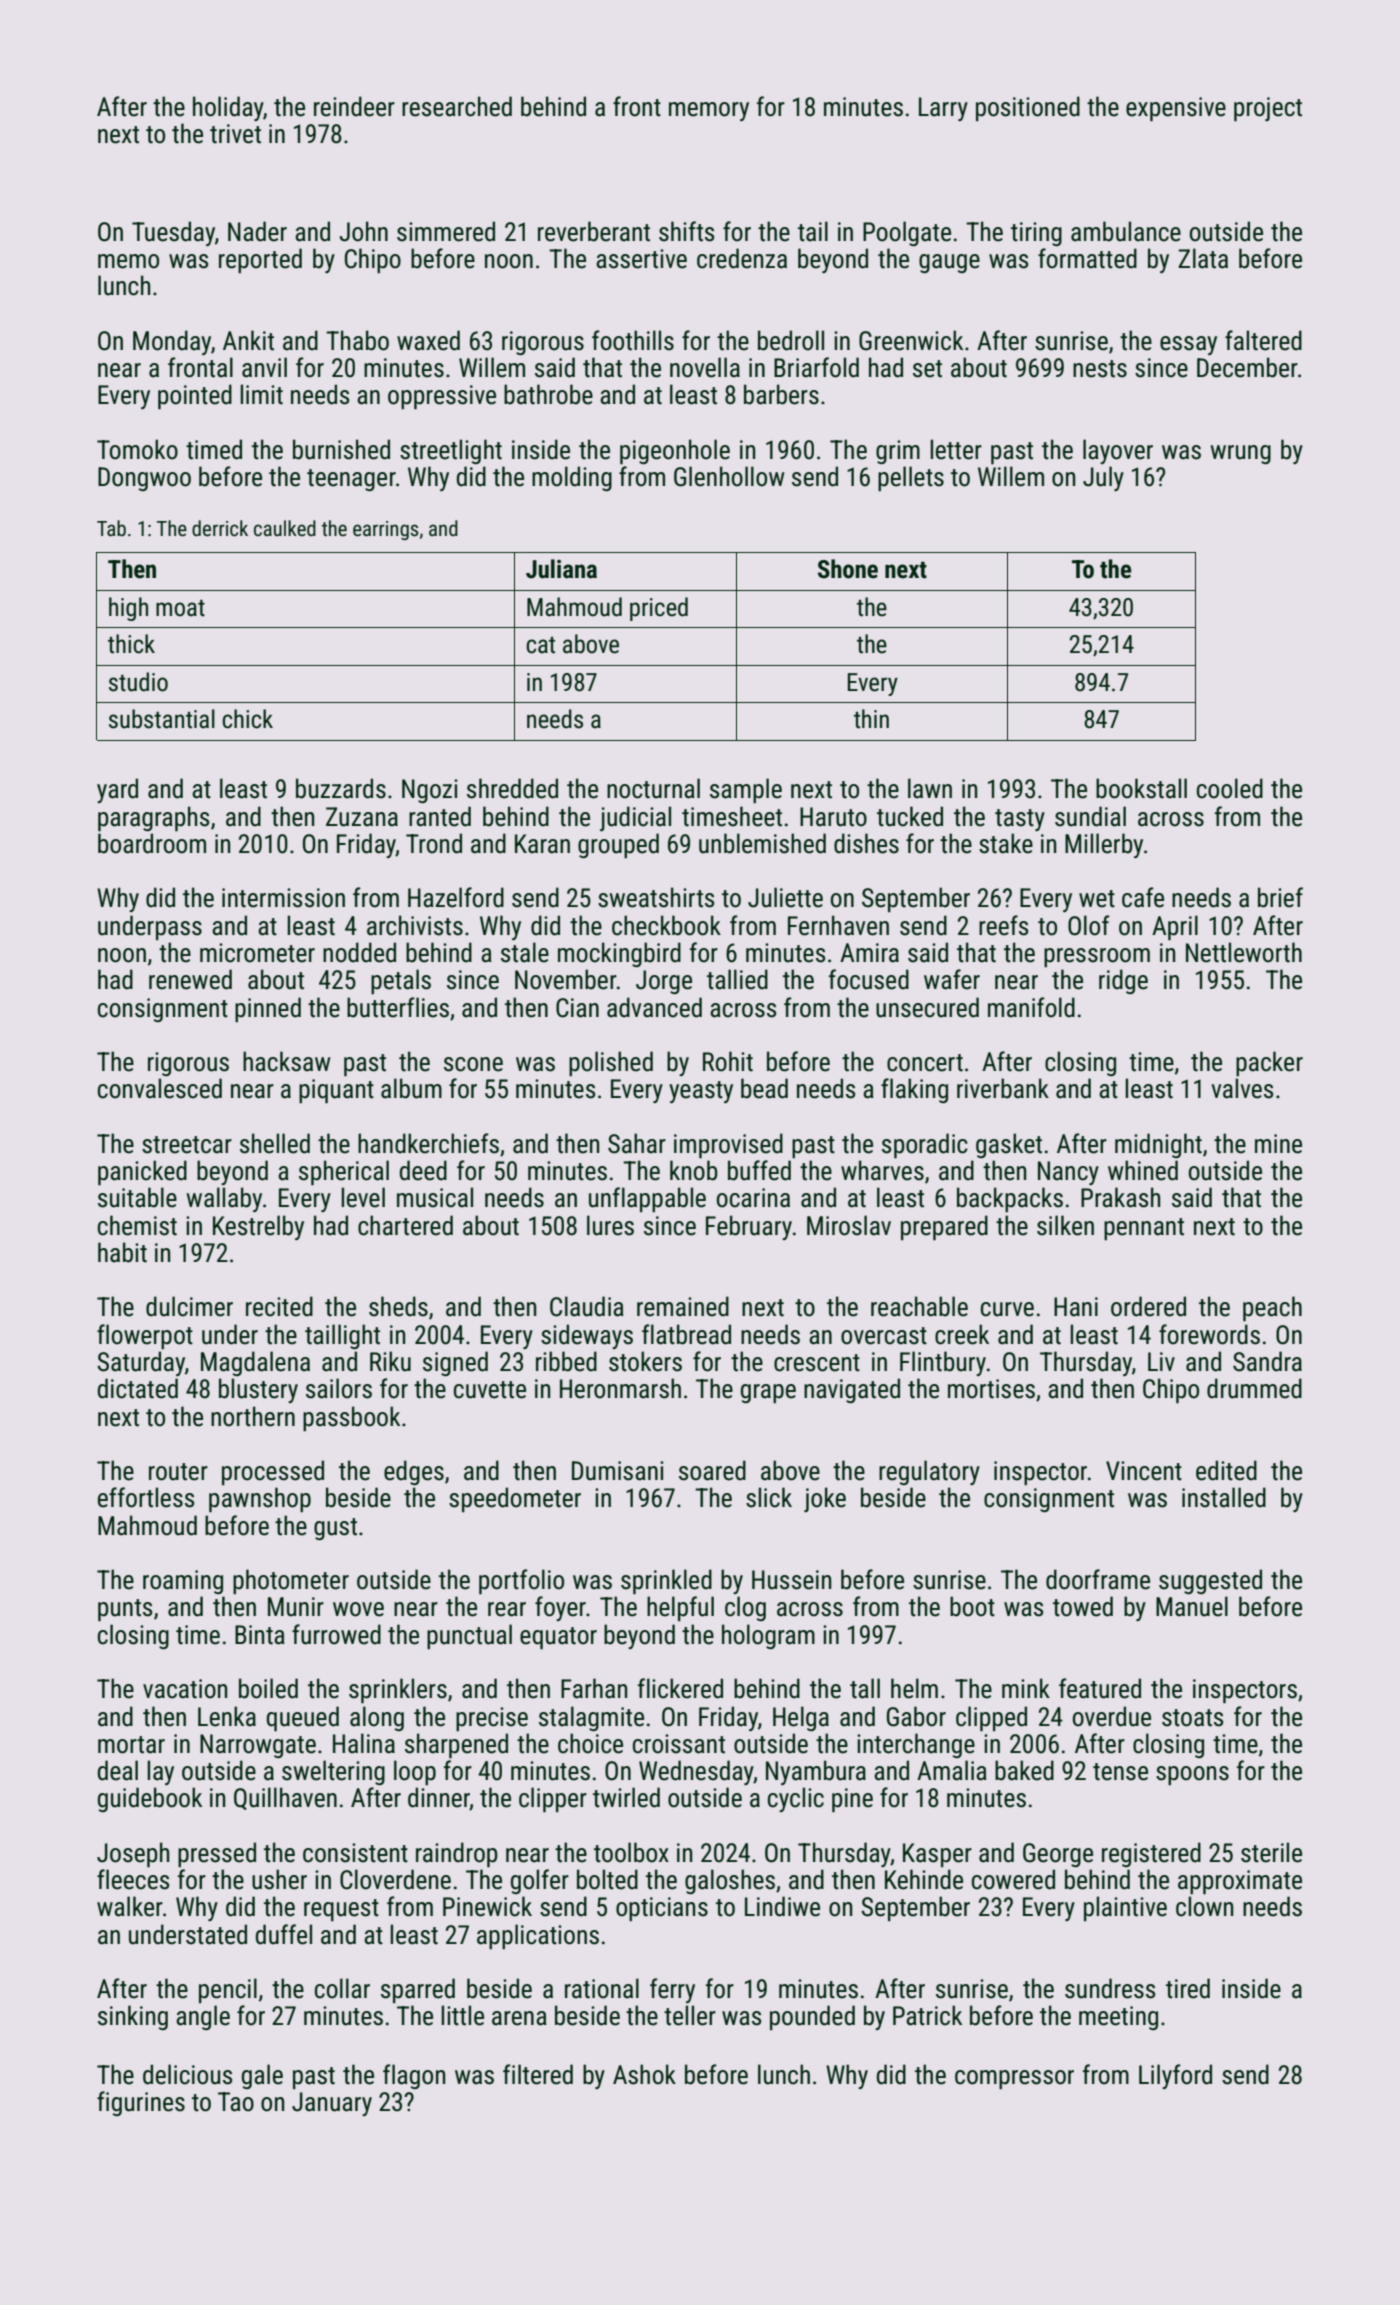 The image size is (1400, 2305). What do you see at coordinates (943, 109) in the image?
I see `Larry` at bounding box center [943, 109].
